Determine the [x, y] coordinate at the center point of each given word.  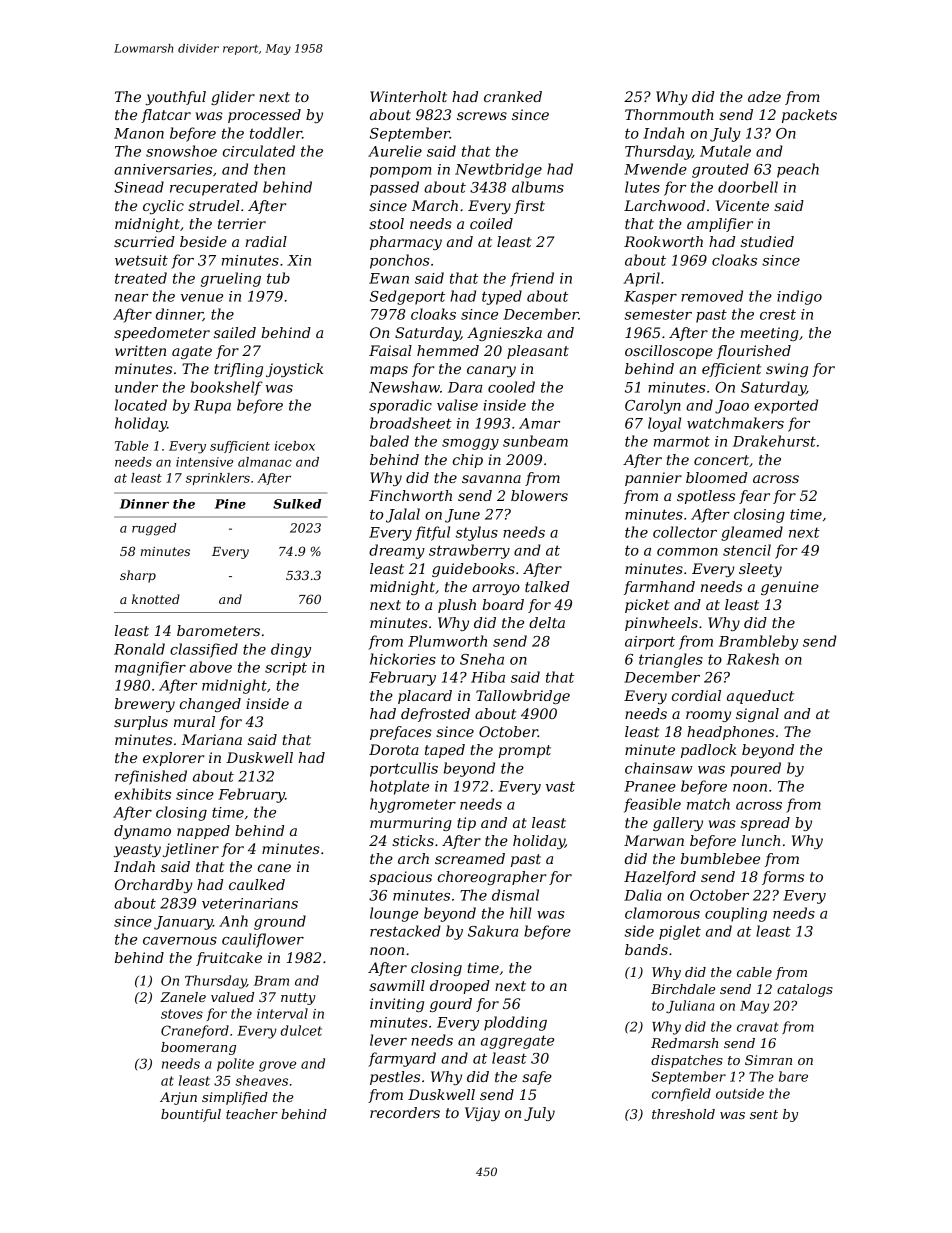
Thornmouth [669, 114]
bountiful [191, 1115]
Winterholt [408, 96]
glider [233, 98]
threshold [683, 1114]
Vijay [482, 1114]
